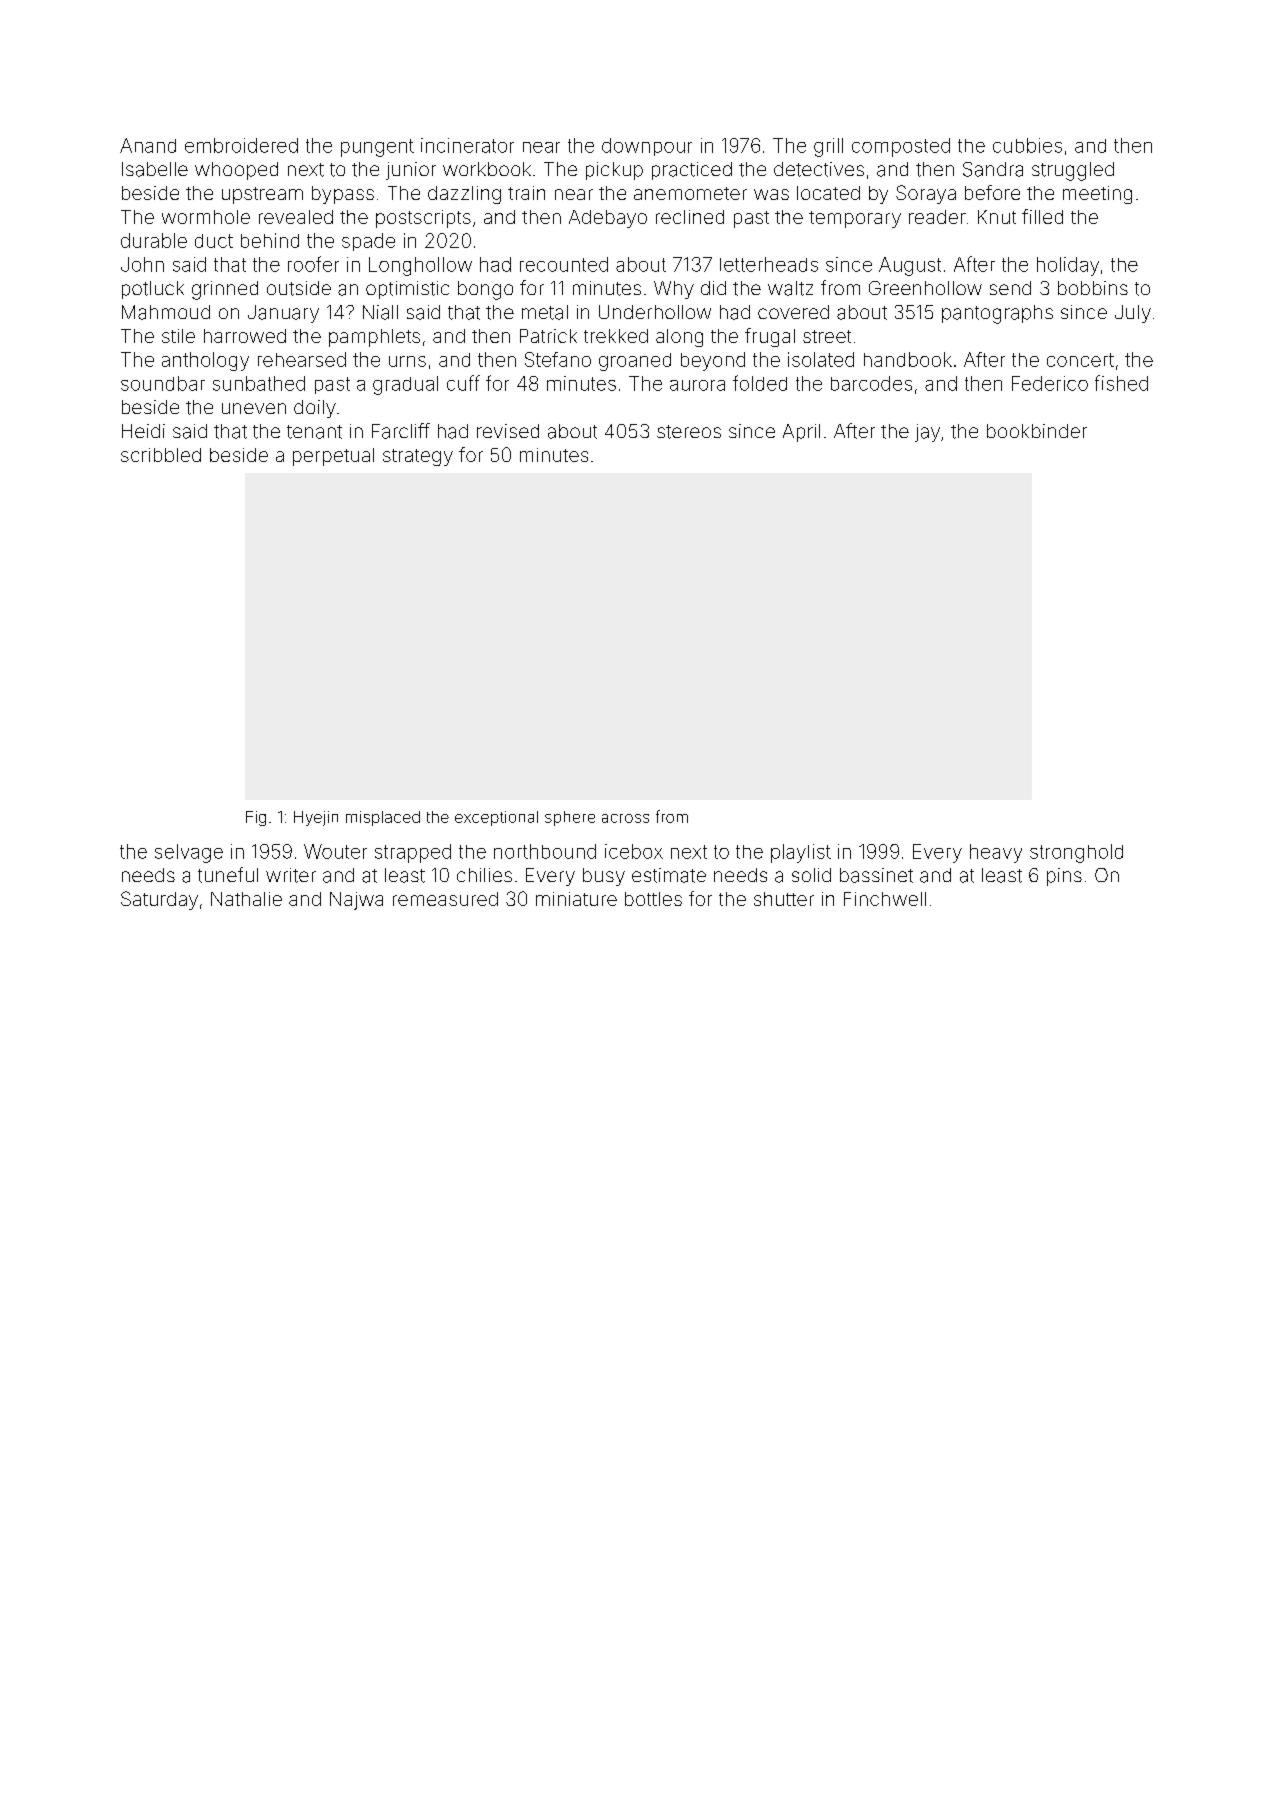  I want to click on grill, so click(828, 147).
